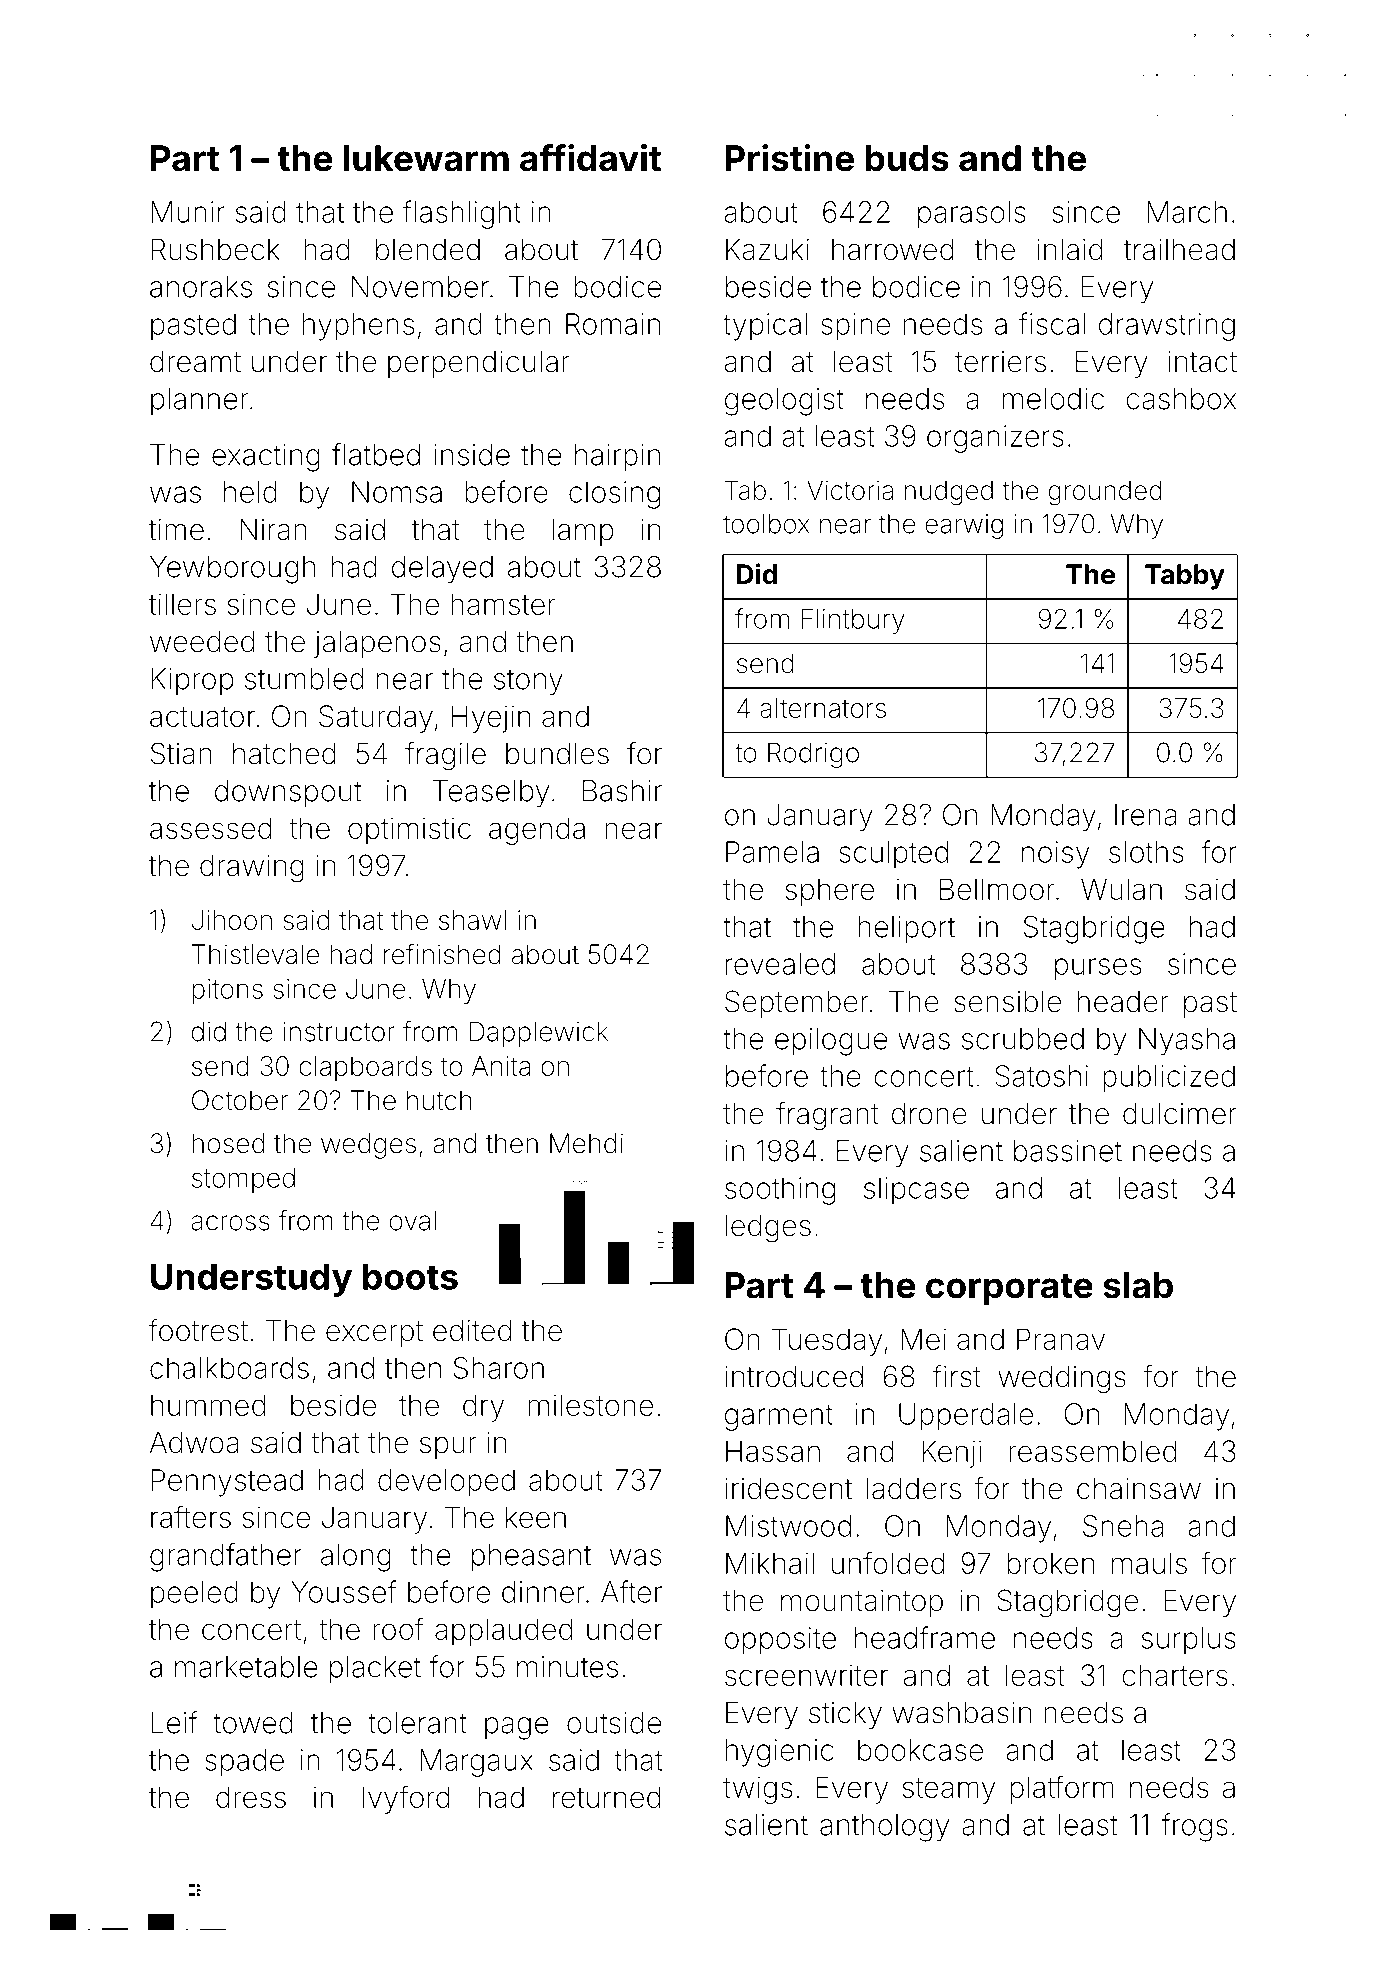  Describe the element at coordinates (358, 327) in the page. I see `hyphens` at that location.
